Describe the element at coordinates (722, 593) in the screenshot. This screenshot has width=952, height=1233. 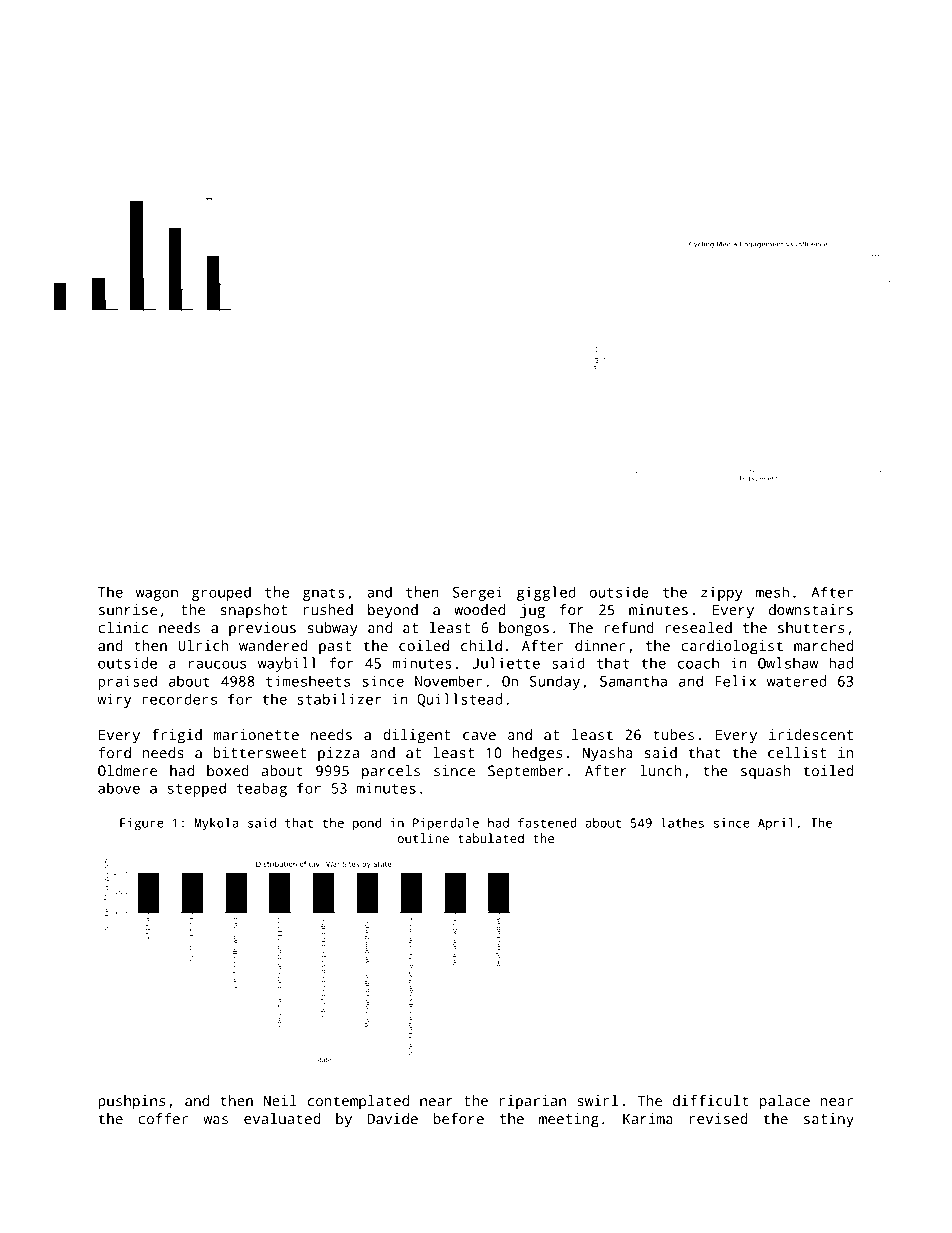
I see `zippy` at that location.
